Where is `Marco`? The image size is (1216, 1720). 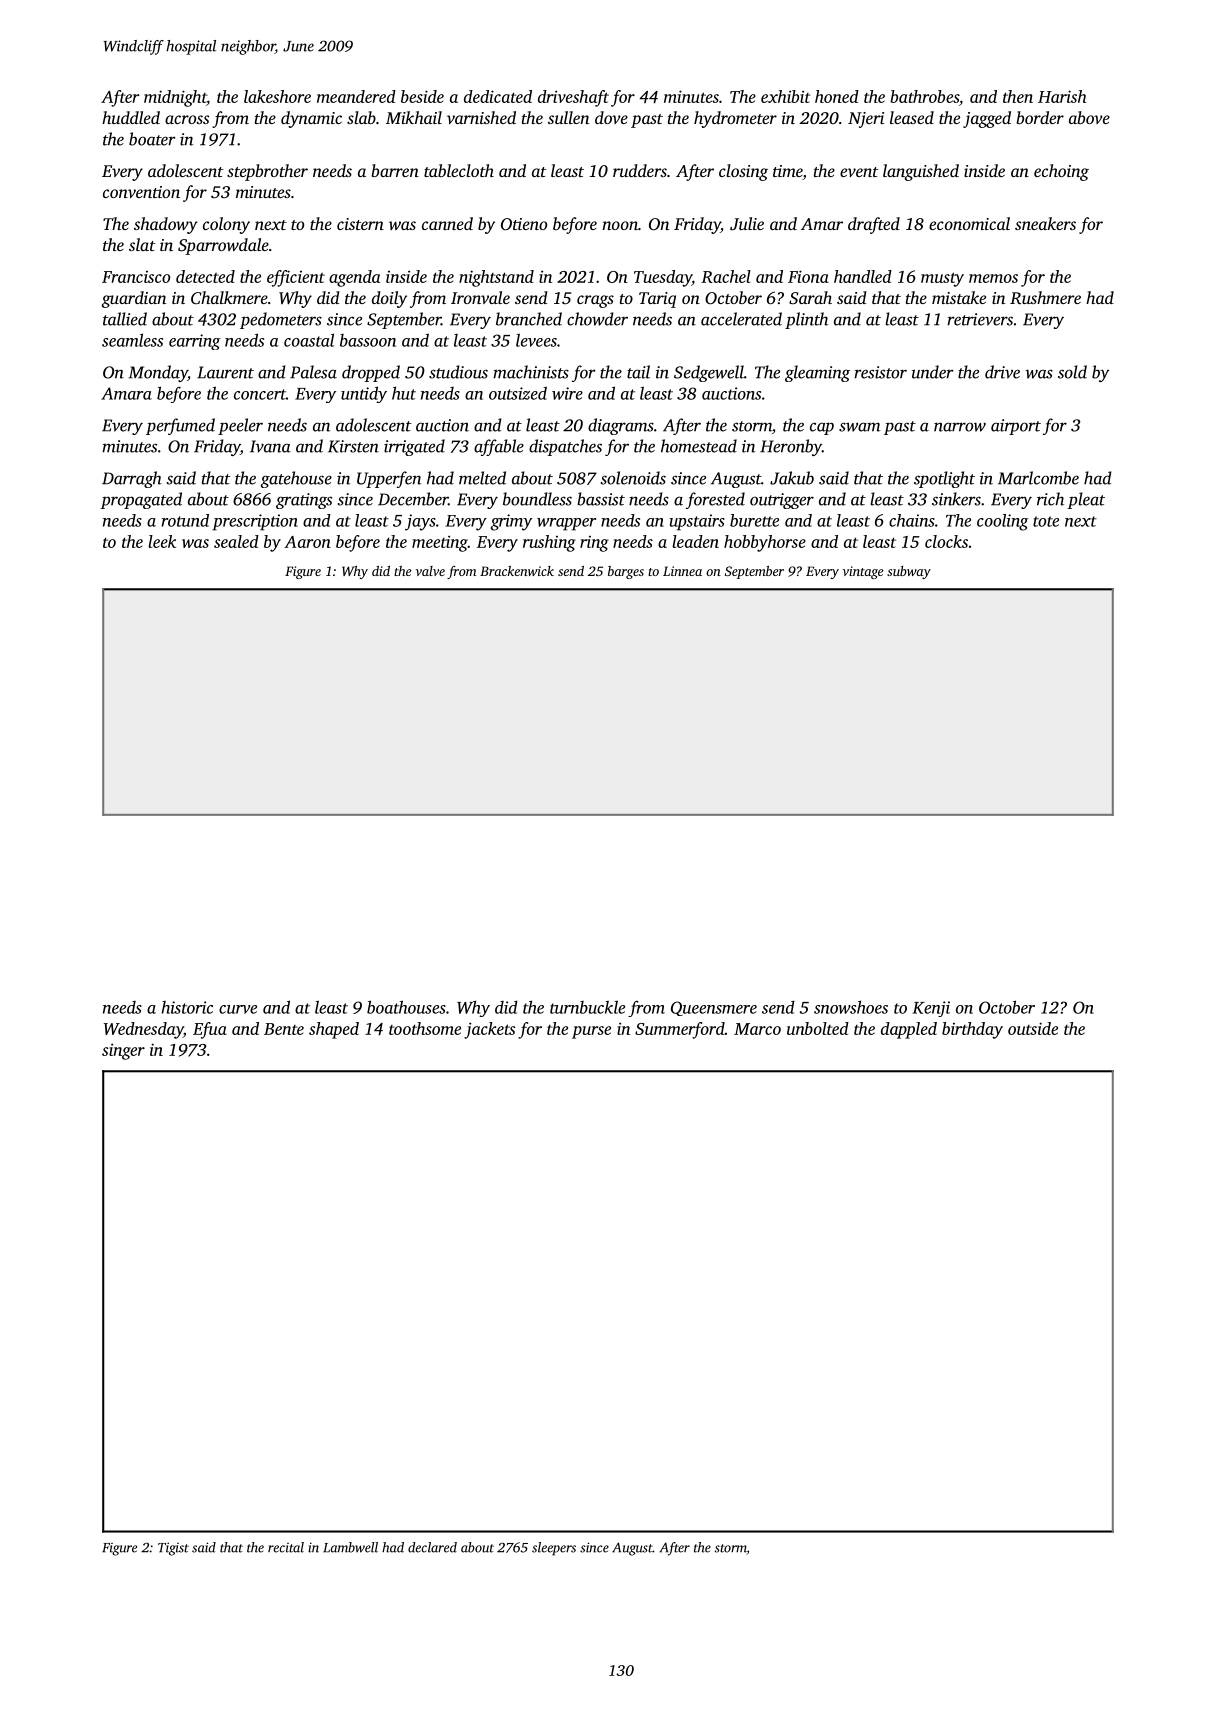
Marco is located at coordinates (757, 1029).
